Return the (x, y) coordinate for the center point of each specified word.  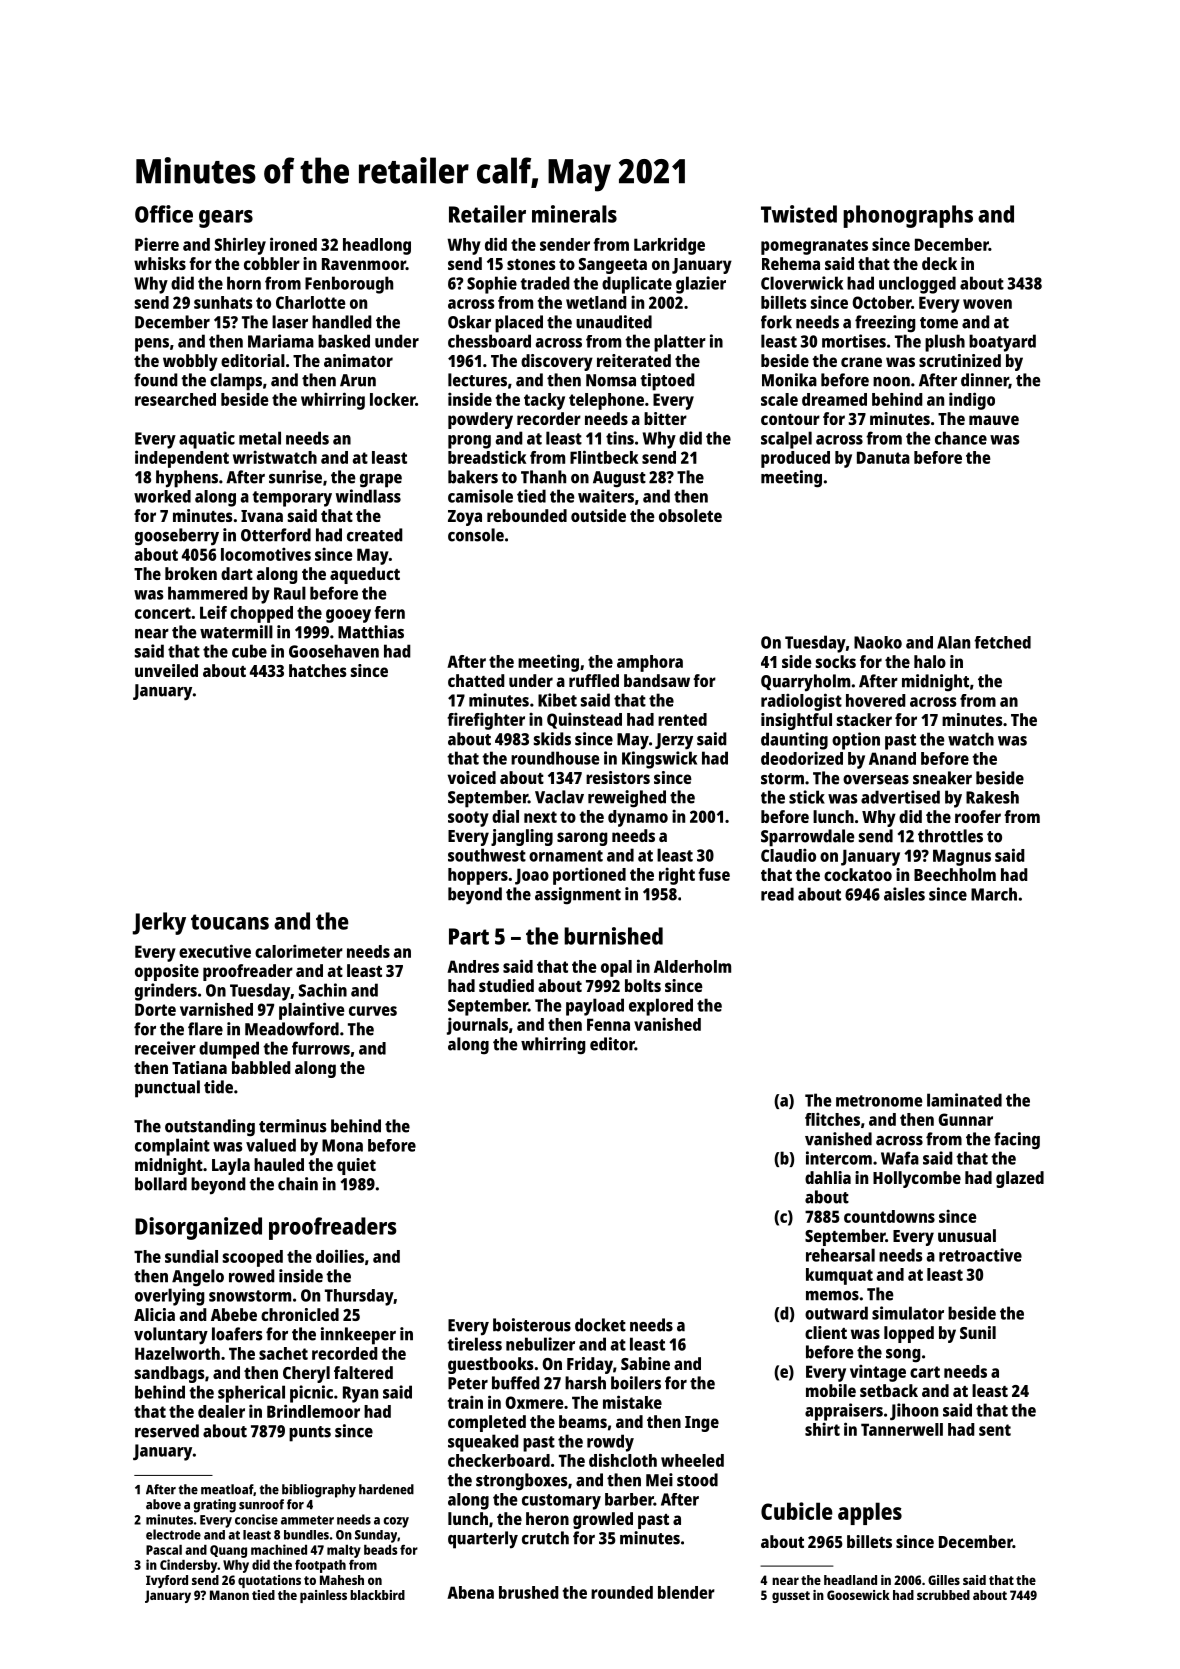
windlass (368, 496)
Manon (229, 1595)
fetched (1002, 642)
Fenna (608, 1024)
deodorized (802, 758)
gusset (791, 1597)
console (476, 535)
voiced (472, 777)
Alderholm (692, 966)
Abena (470, 1592)
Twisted (799, 214)
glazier (701, 285)
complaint (172, 1147)
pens (152, 345)
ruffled (594, 680)
